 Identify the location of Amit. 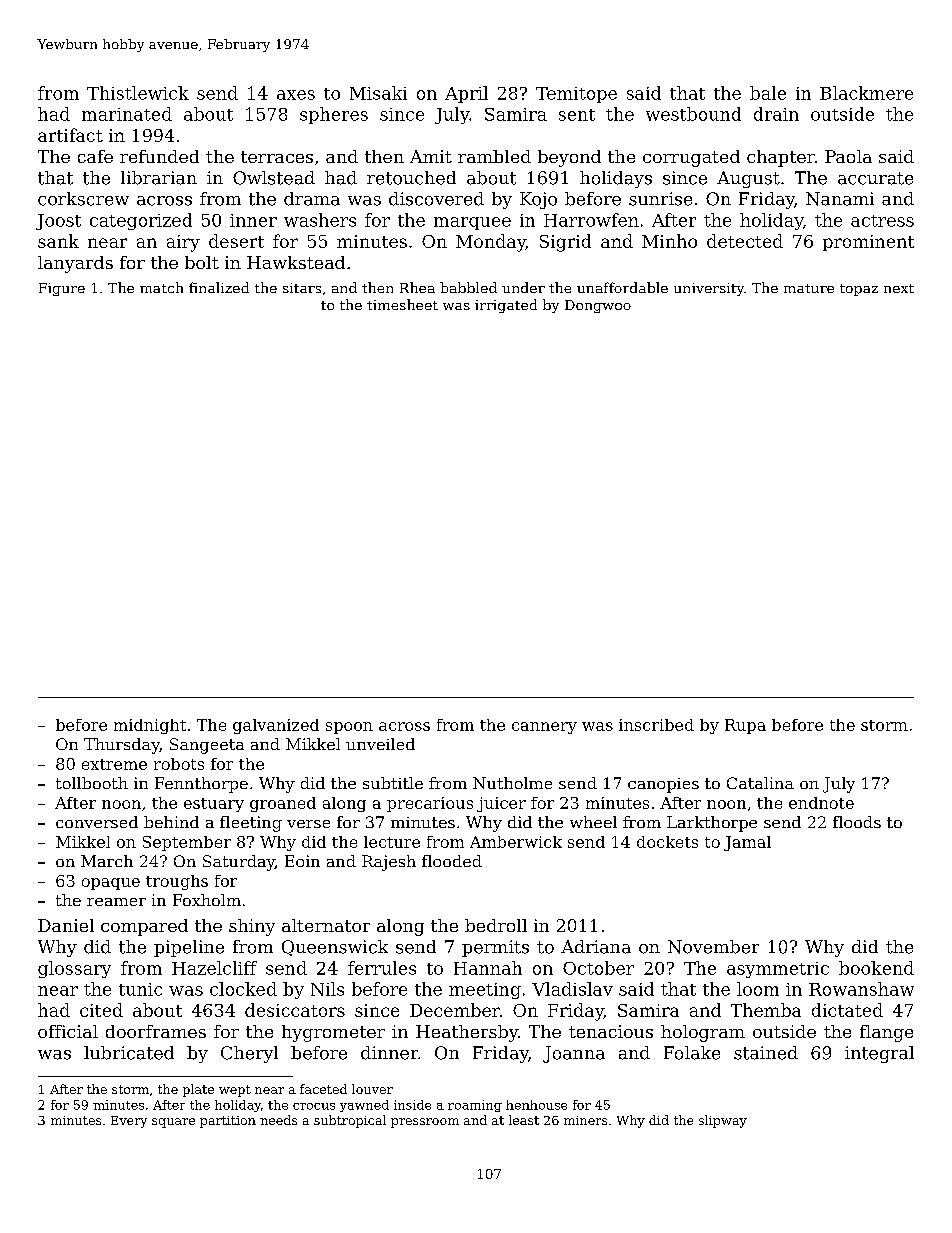
(431, 156).
